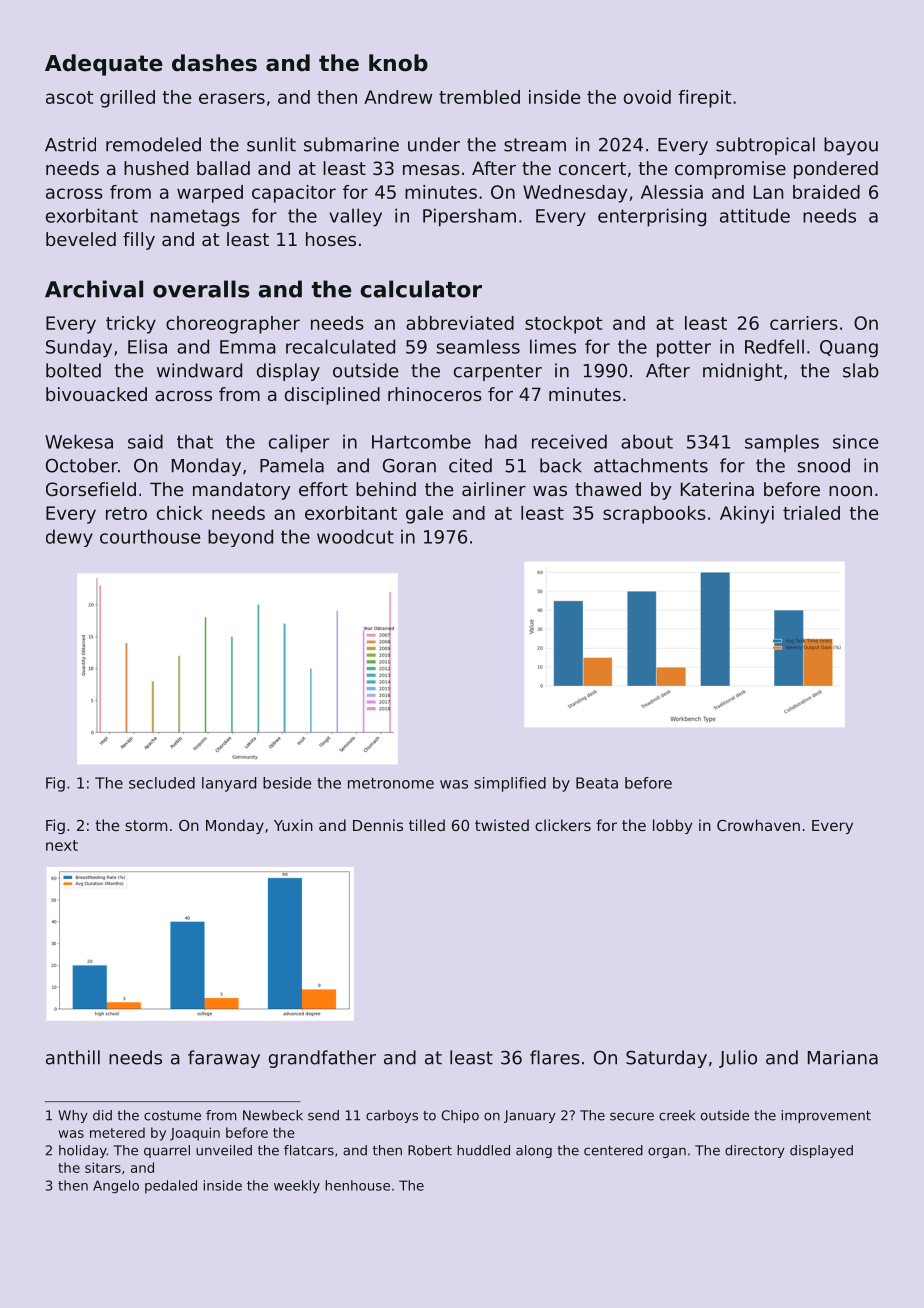  What do you see at coordinates (765, 146) in the screenshot?
I see `subtropical` at bounding box center [765, 146].
